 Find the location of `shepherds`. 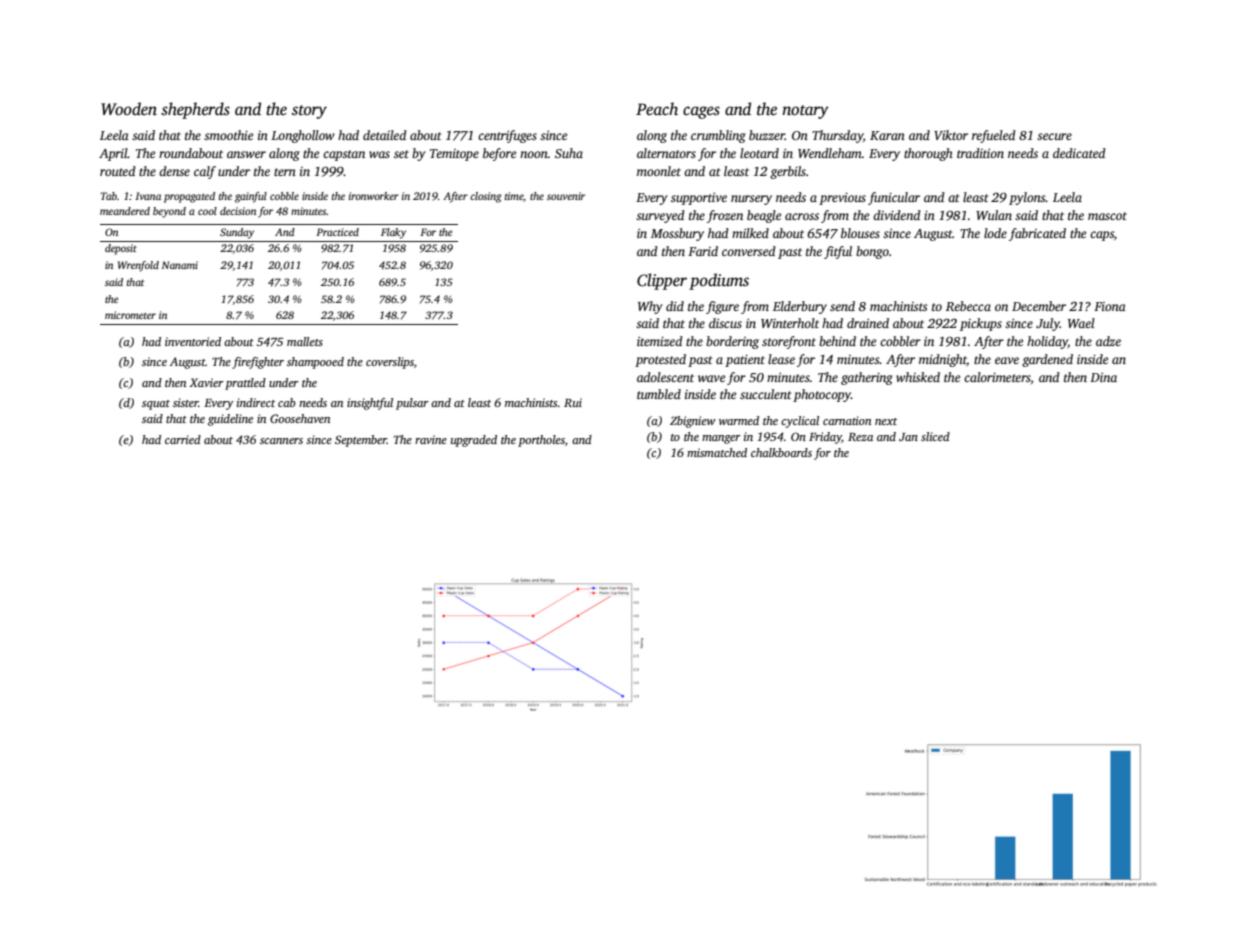

shepherds is located at coordinates (195, 110).
